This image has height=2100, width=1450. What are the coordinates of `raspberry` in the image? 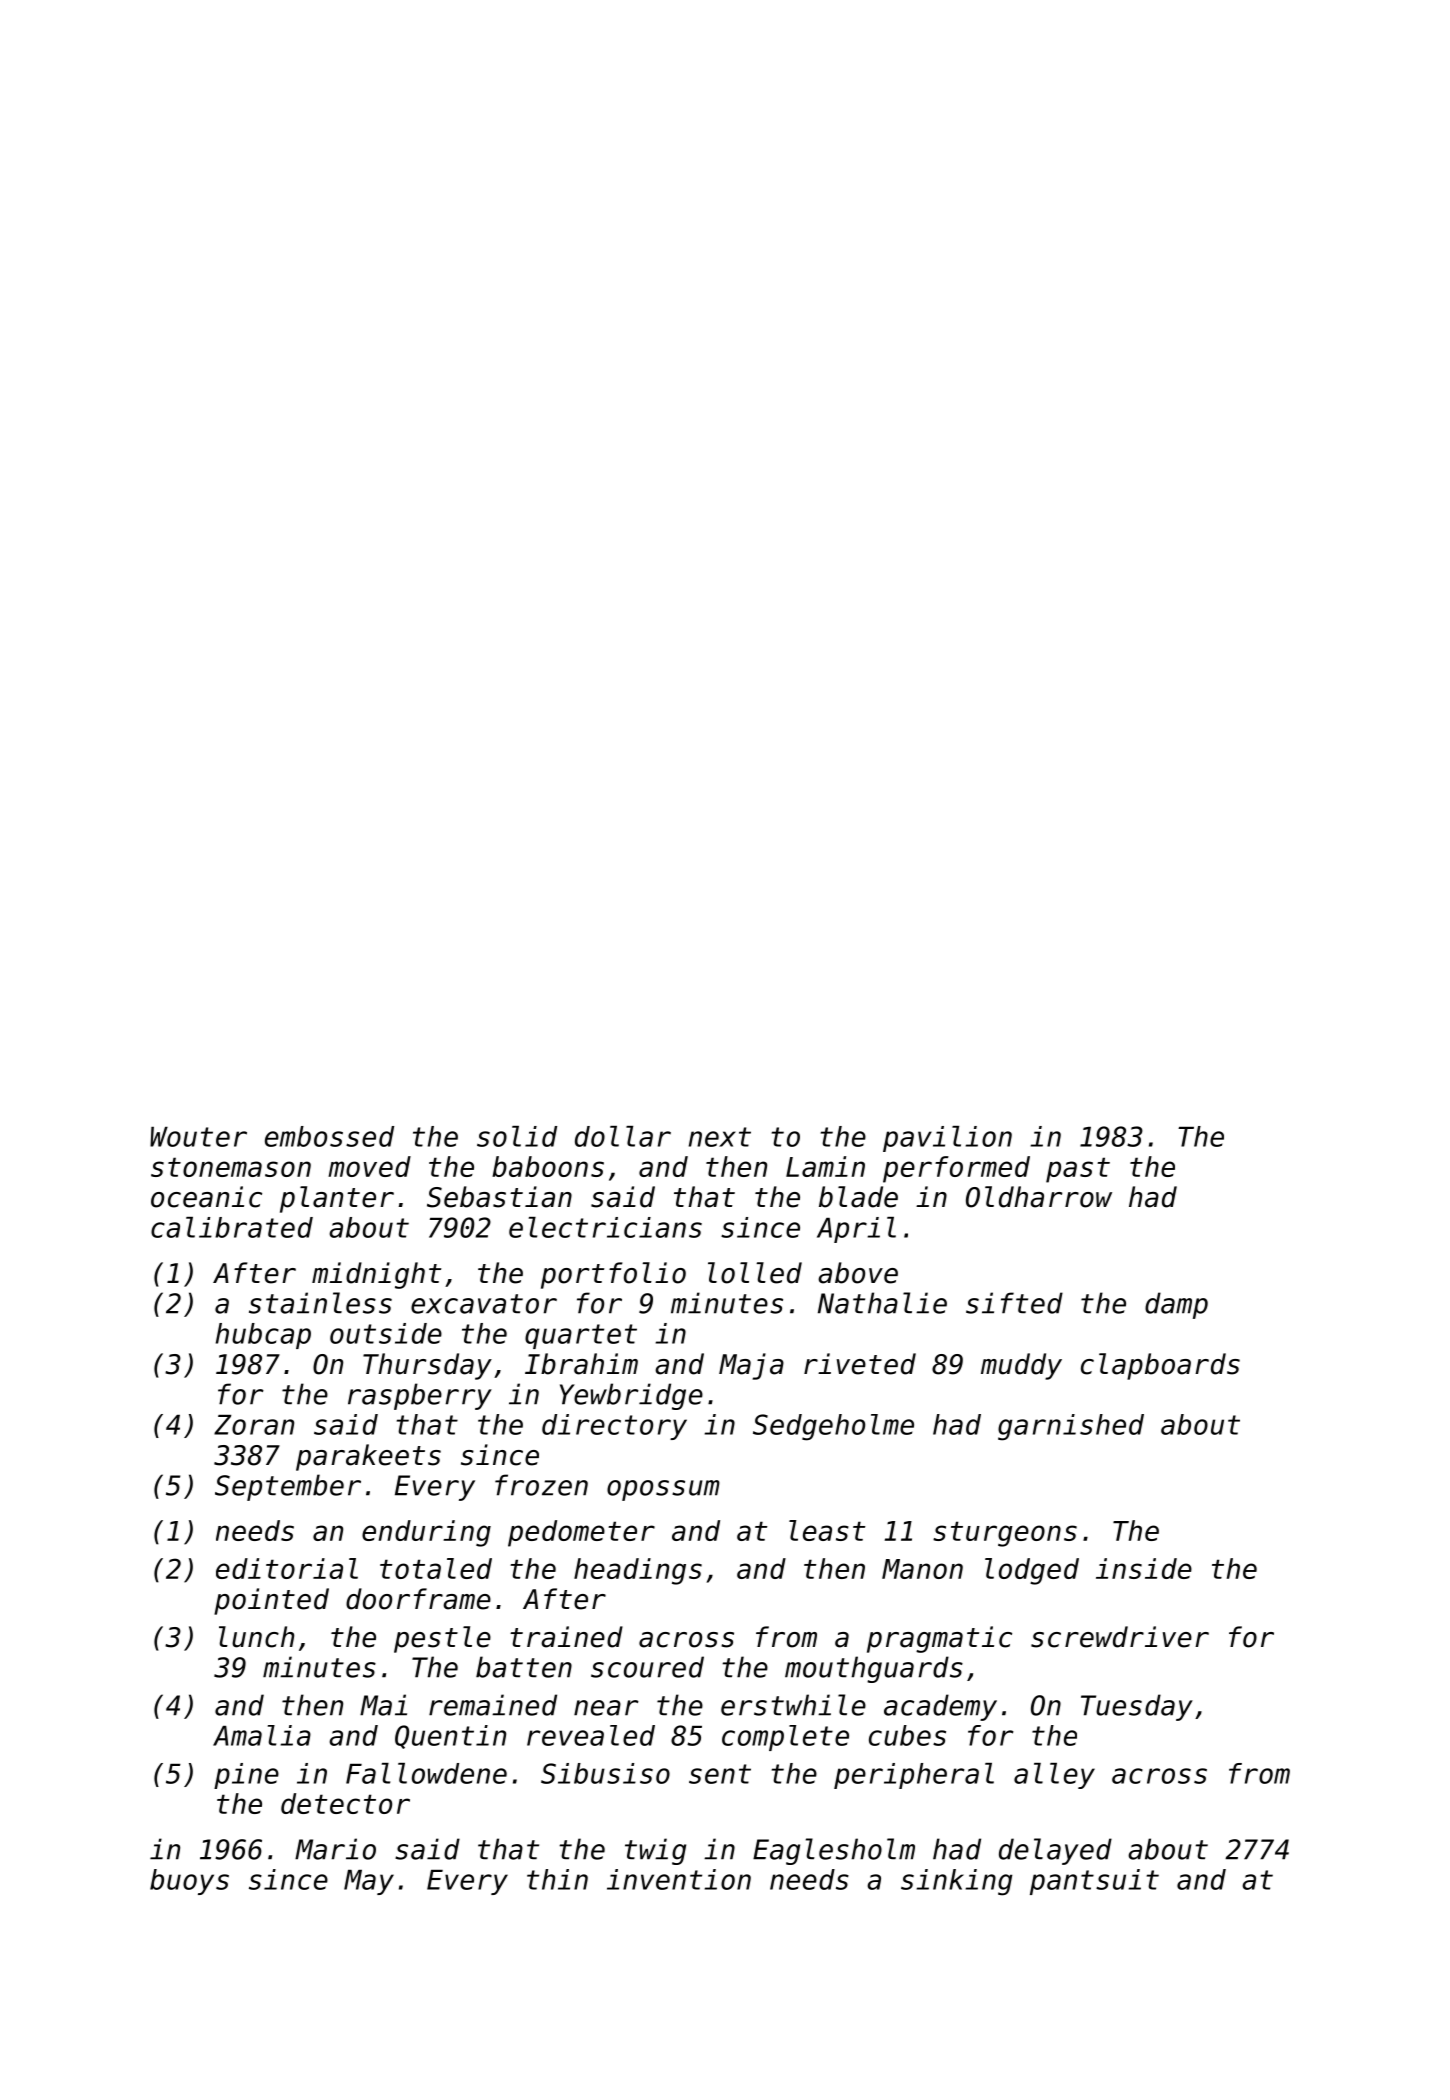 It's located at (420, 1396).
